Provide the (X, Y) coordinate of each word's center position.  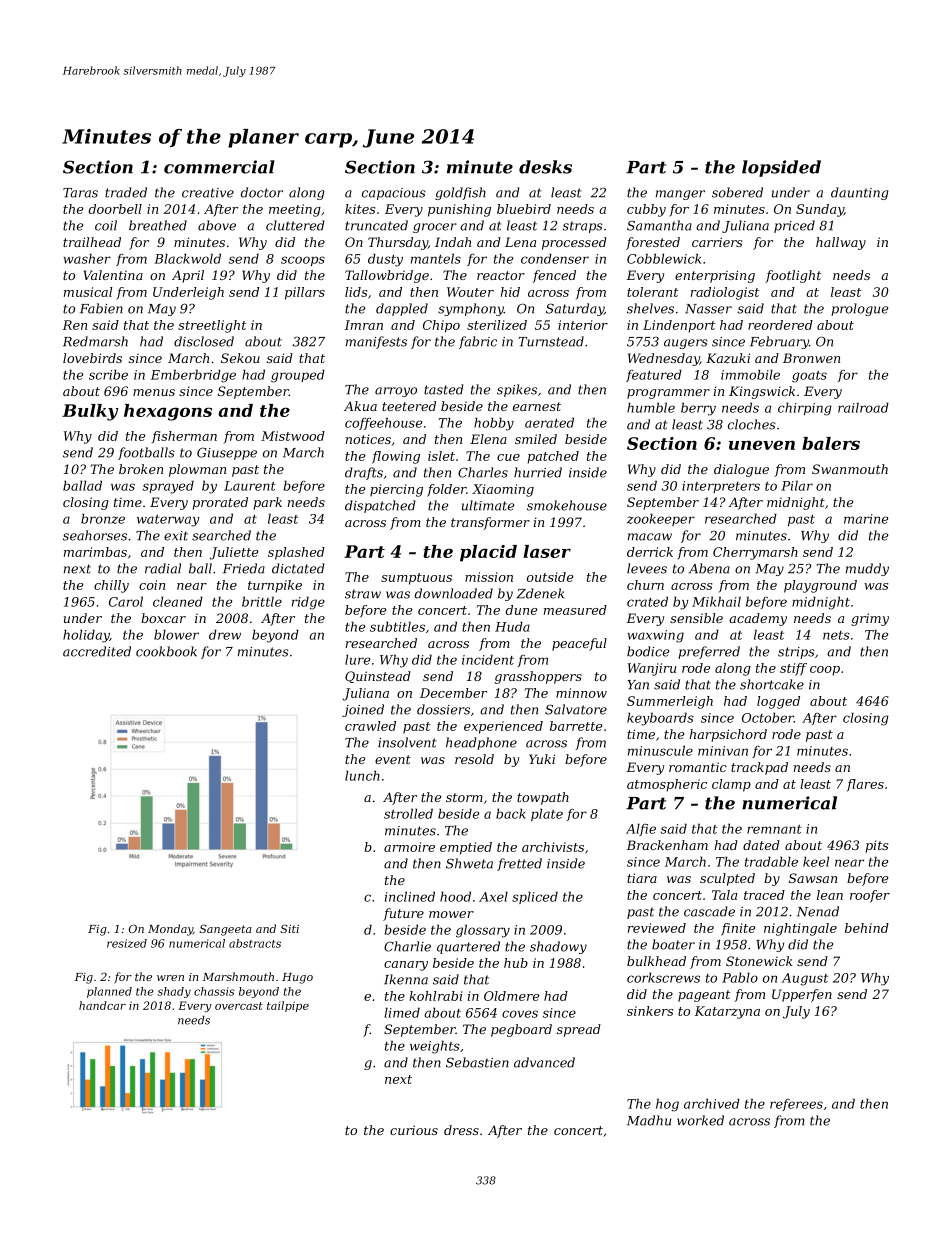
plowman (197, 470)
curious (414, 1130)
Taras (80, 193)
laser (547, 551)
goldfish (460, 193)
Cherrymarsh (755, 553)
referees (796, 1105)
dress (461, 1130)
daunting (859, 193)
